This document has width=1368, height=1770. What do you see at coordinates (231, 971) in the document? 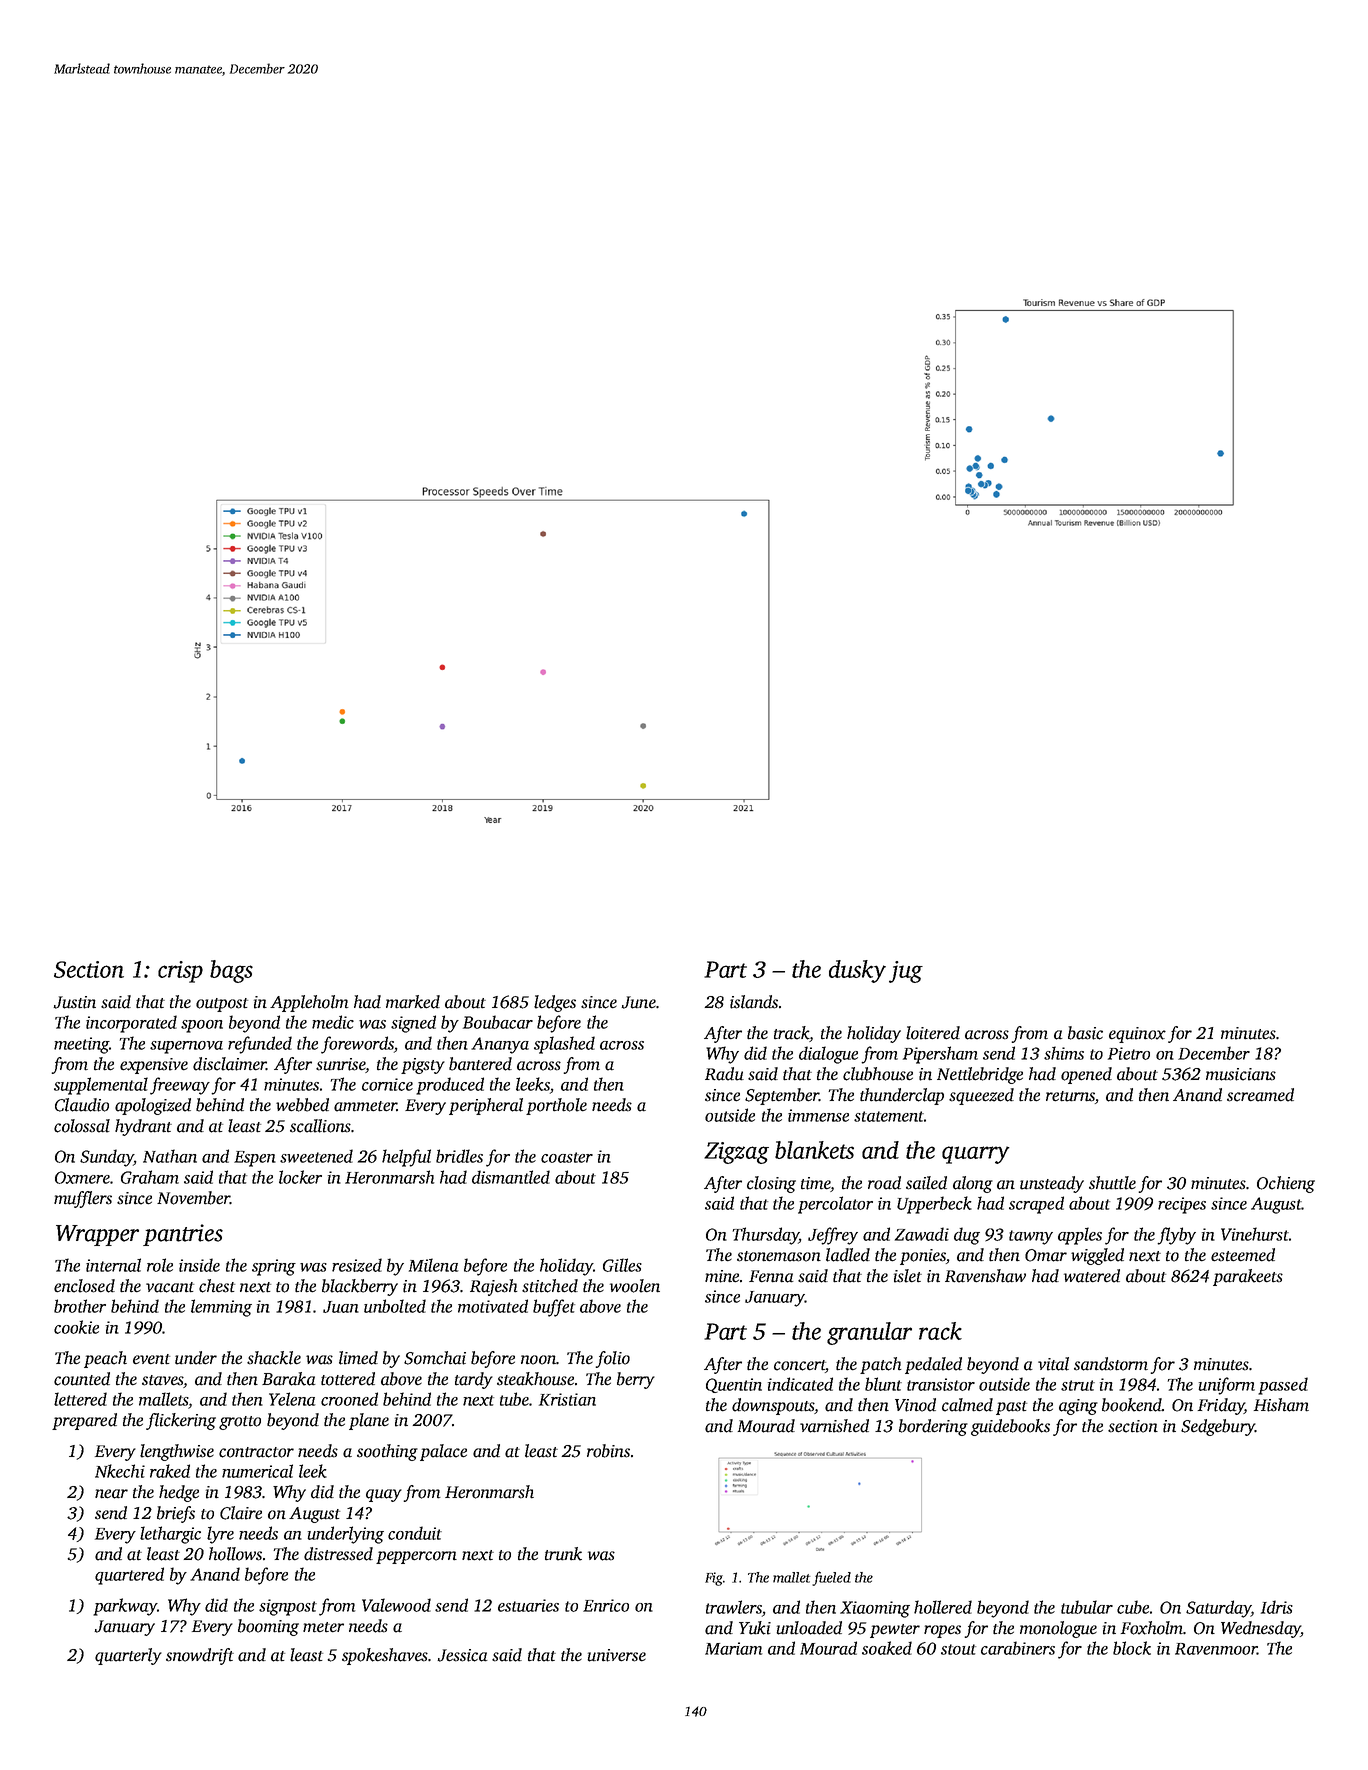
I see `bags` at bounding box center [231, 971].
